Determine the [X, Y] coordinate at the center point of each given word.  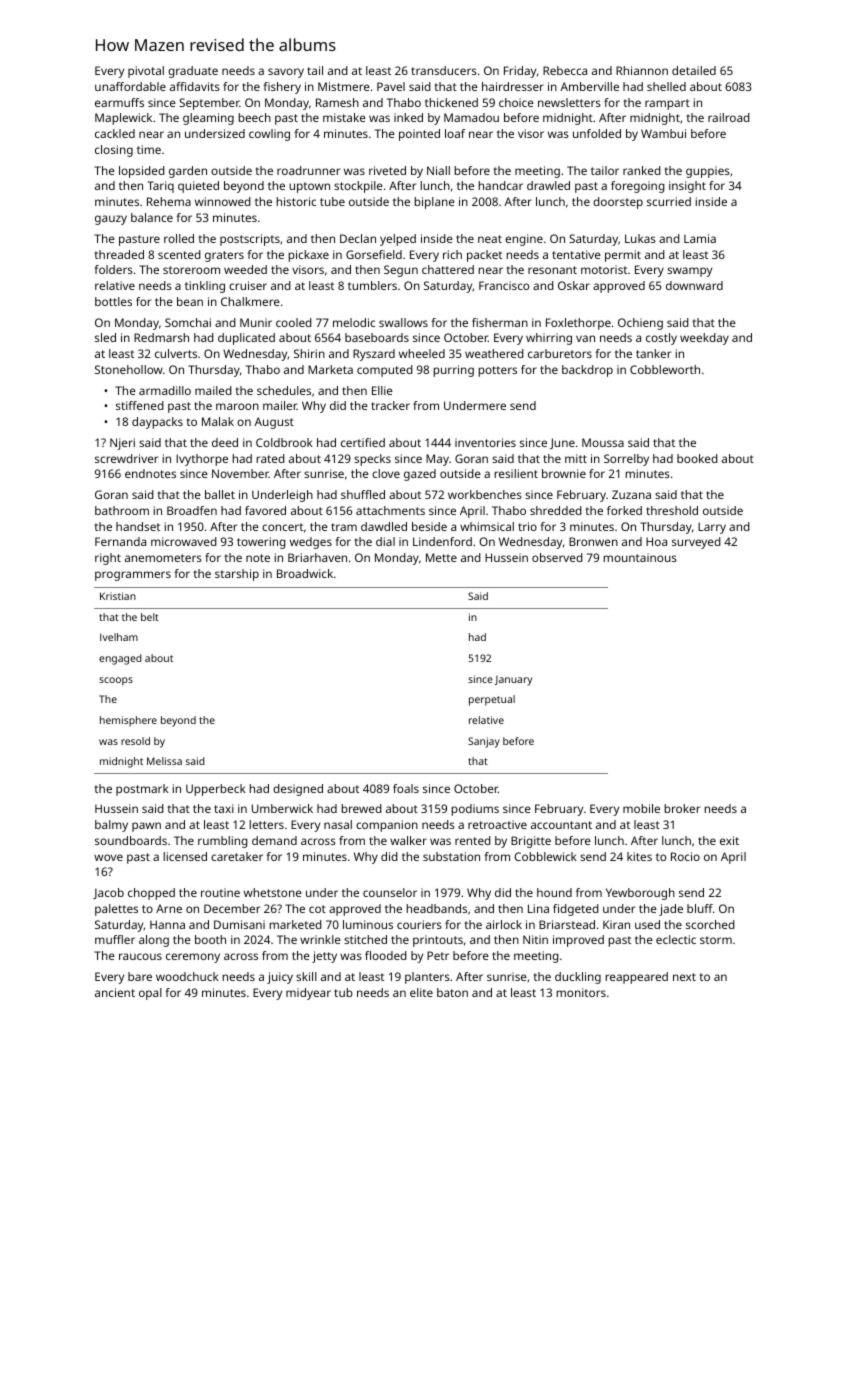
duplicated [246, 339]
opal [150, 994]
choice [516, 102]
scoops [116, 681]
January [513, 681]
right [108, 559]
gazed [420, 475]
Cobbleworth [665, 369]
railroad [729, 117]
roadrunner [308, 170]
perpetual [492, 700]
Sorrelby [626, 460]
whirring [549, 339]
